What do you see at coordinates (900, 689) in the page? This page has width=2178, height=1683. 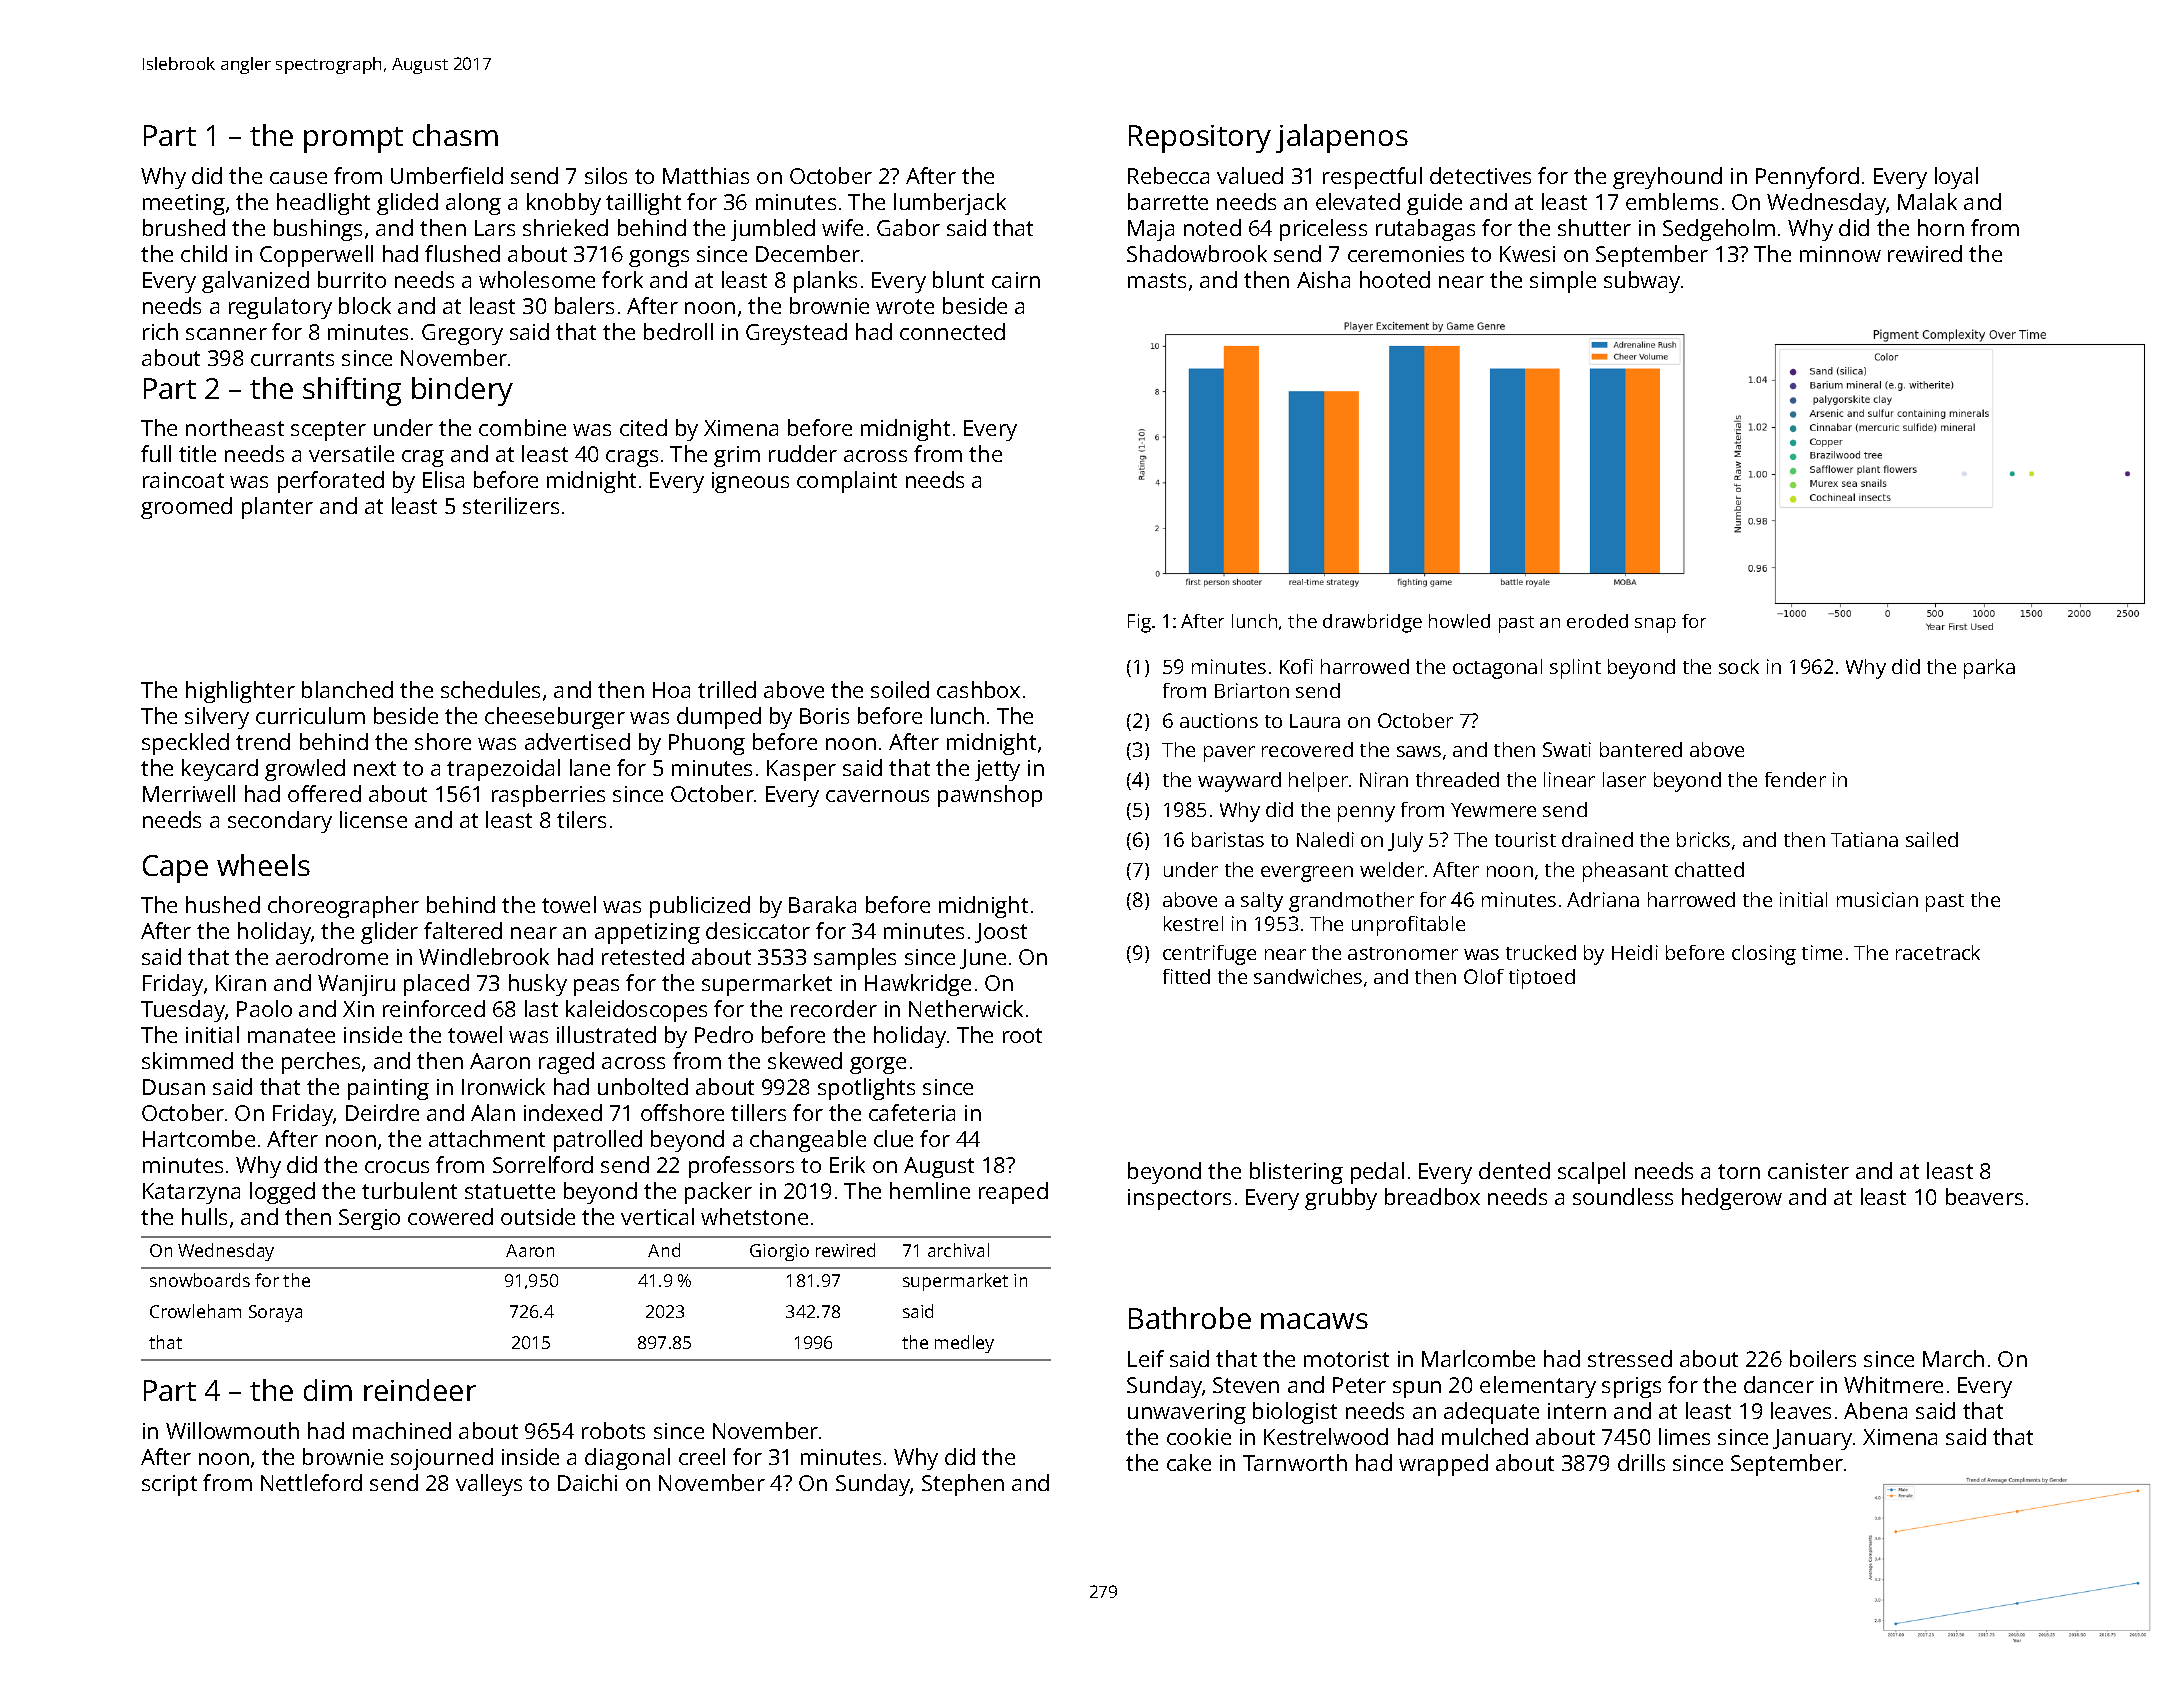 I see `soiled` at bounding box center [900, 689].
